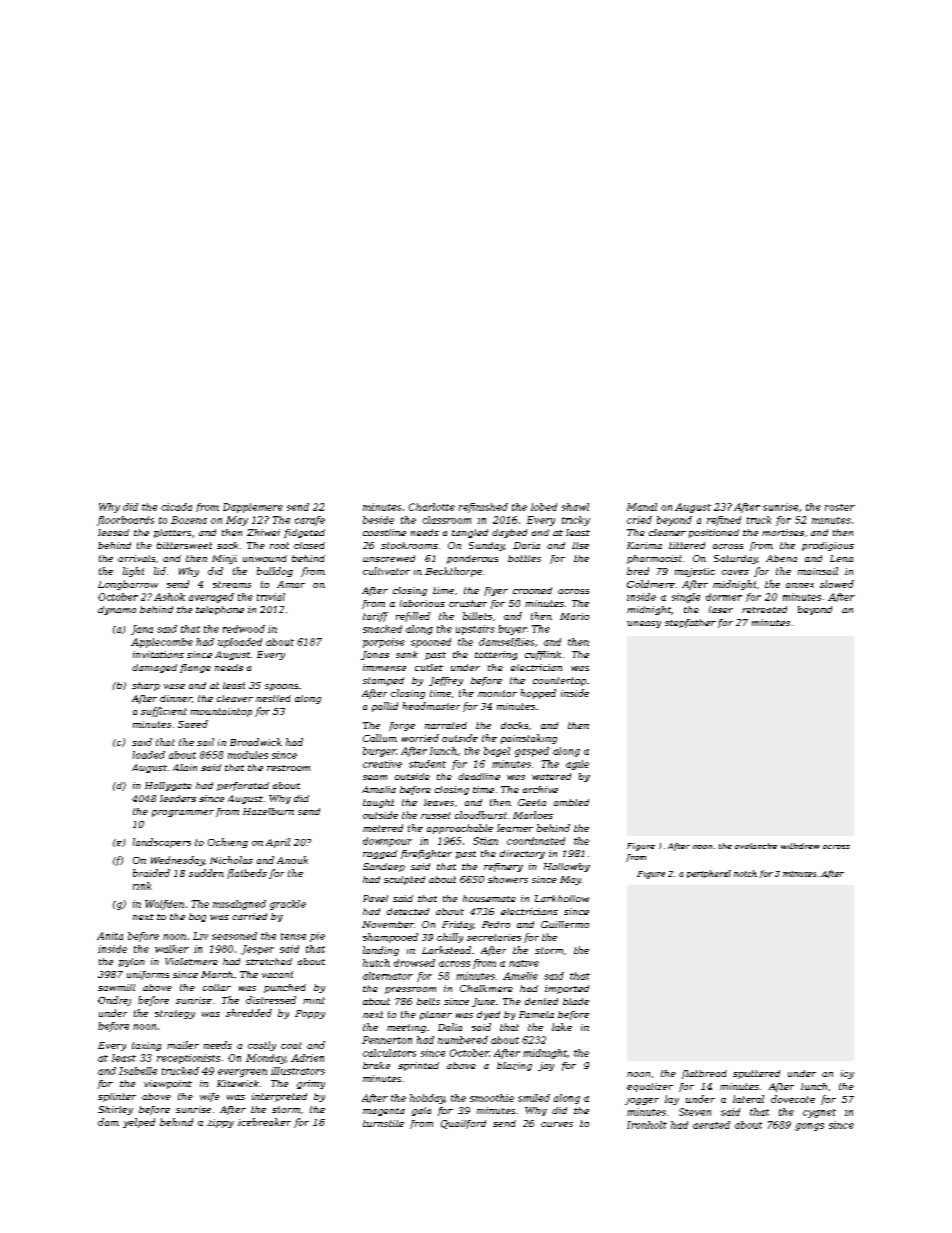  I want to click on slowed, so click(837, 584).
